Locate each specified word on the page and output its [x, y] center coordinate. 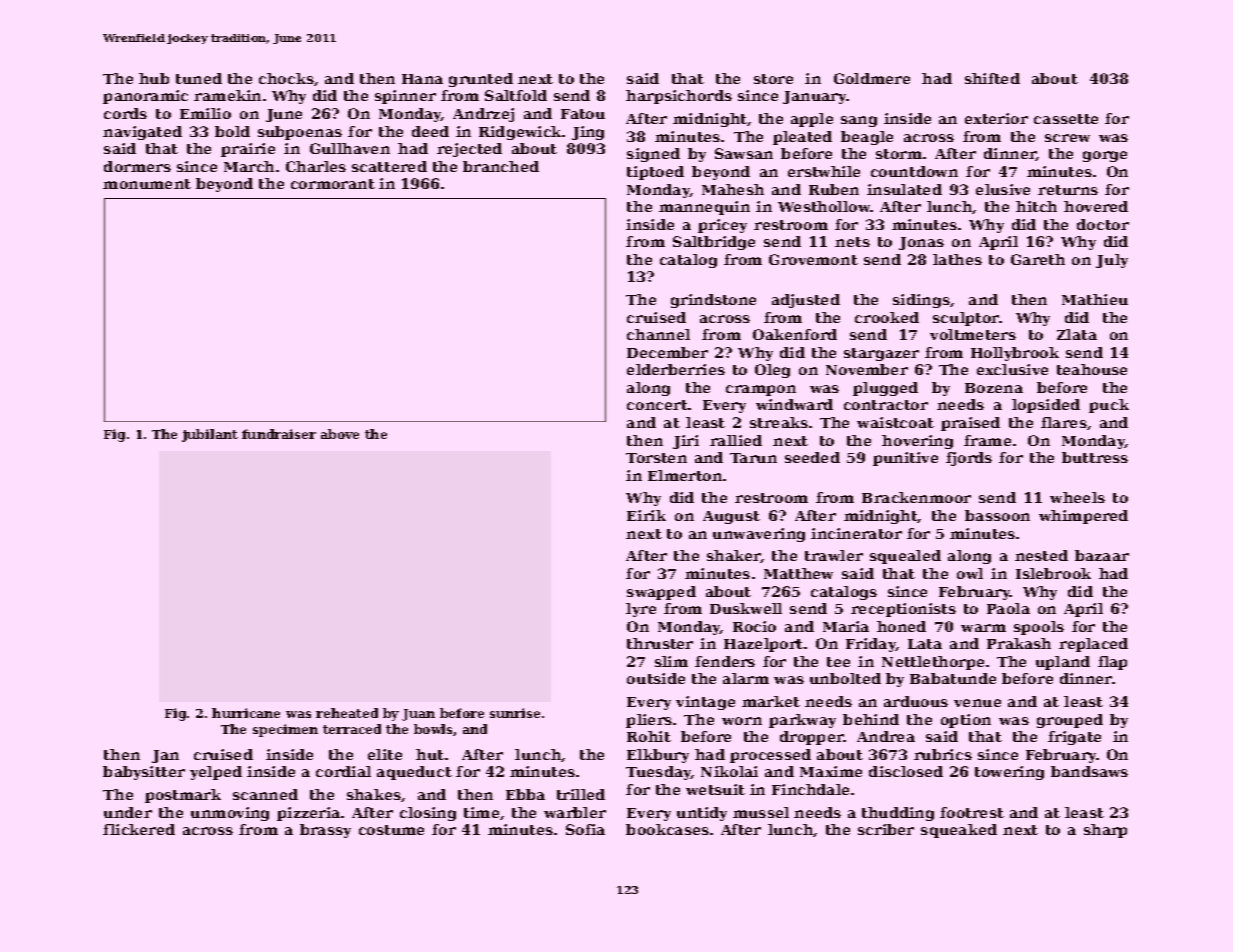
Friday [871, 645]
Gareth [1038, 259]
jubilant [210, 435]
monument [147, 184]
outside [656, 678]
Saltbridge [714, 243]
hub [154, 78]
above [340, 434]
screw [1067, 138]
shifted [992, 78]
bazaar [1102, 555]
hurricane [246, 713]
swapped [661, 593]
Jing [588, 133]
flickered [139, 829]
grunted [481, 80]
